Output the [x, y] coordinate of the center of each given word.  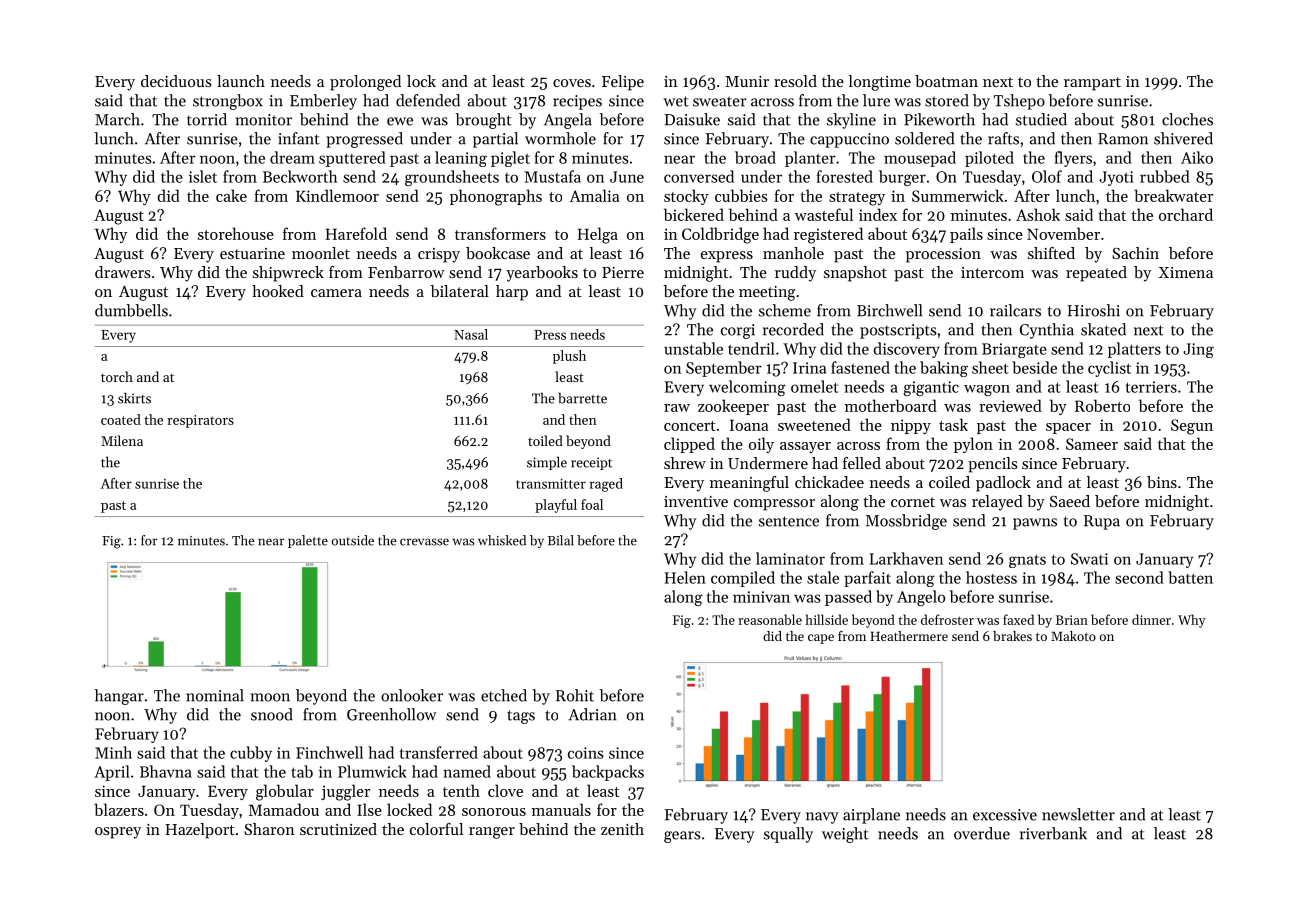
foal [592, 504]
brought [483, 121]
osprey [118, 833]
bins [1162, 482]
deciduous [176, 81]
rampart [1092, 84]
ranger [492, 833]
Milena [122, 440]
